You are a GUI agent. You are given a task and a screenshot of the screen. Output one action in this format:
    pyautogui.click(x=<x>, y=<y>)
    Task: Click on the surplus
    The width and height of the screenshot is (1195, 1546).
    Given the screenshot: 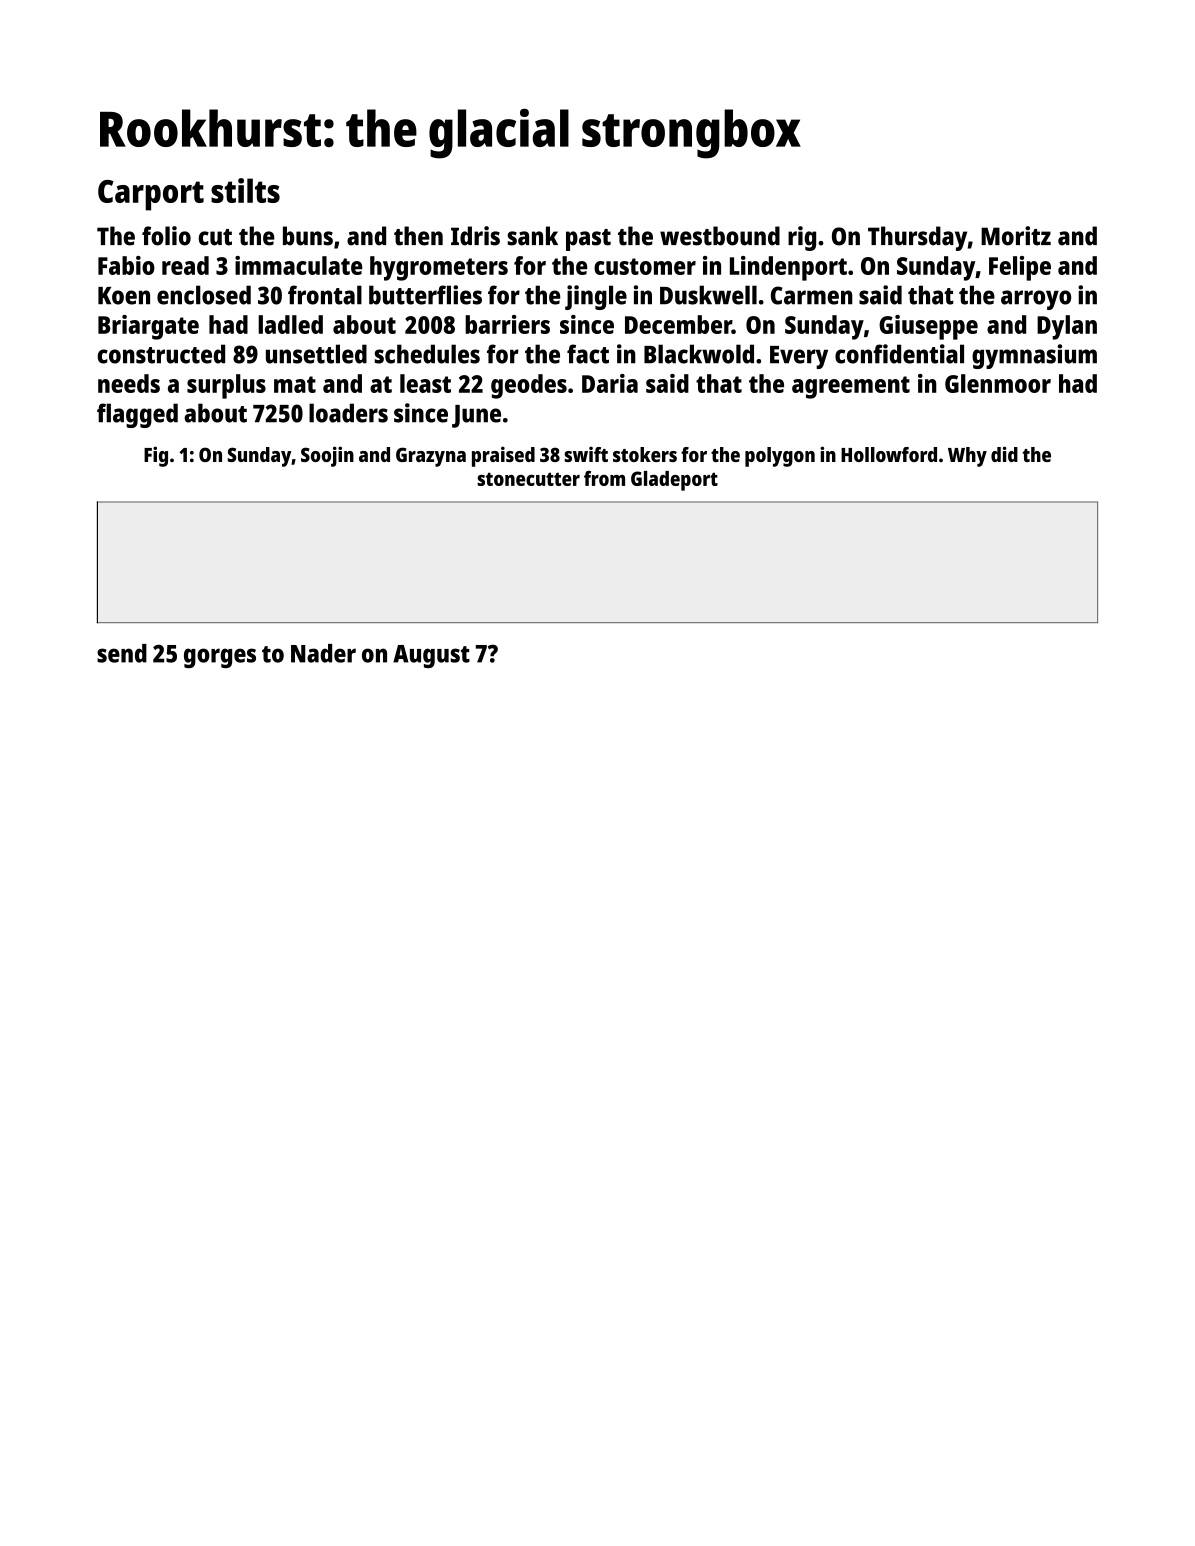 What is the action you would take?
    pyautogui.click(x=226, y=386)
